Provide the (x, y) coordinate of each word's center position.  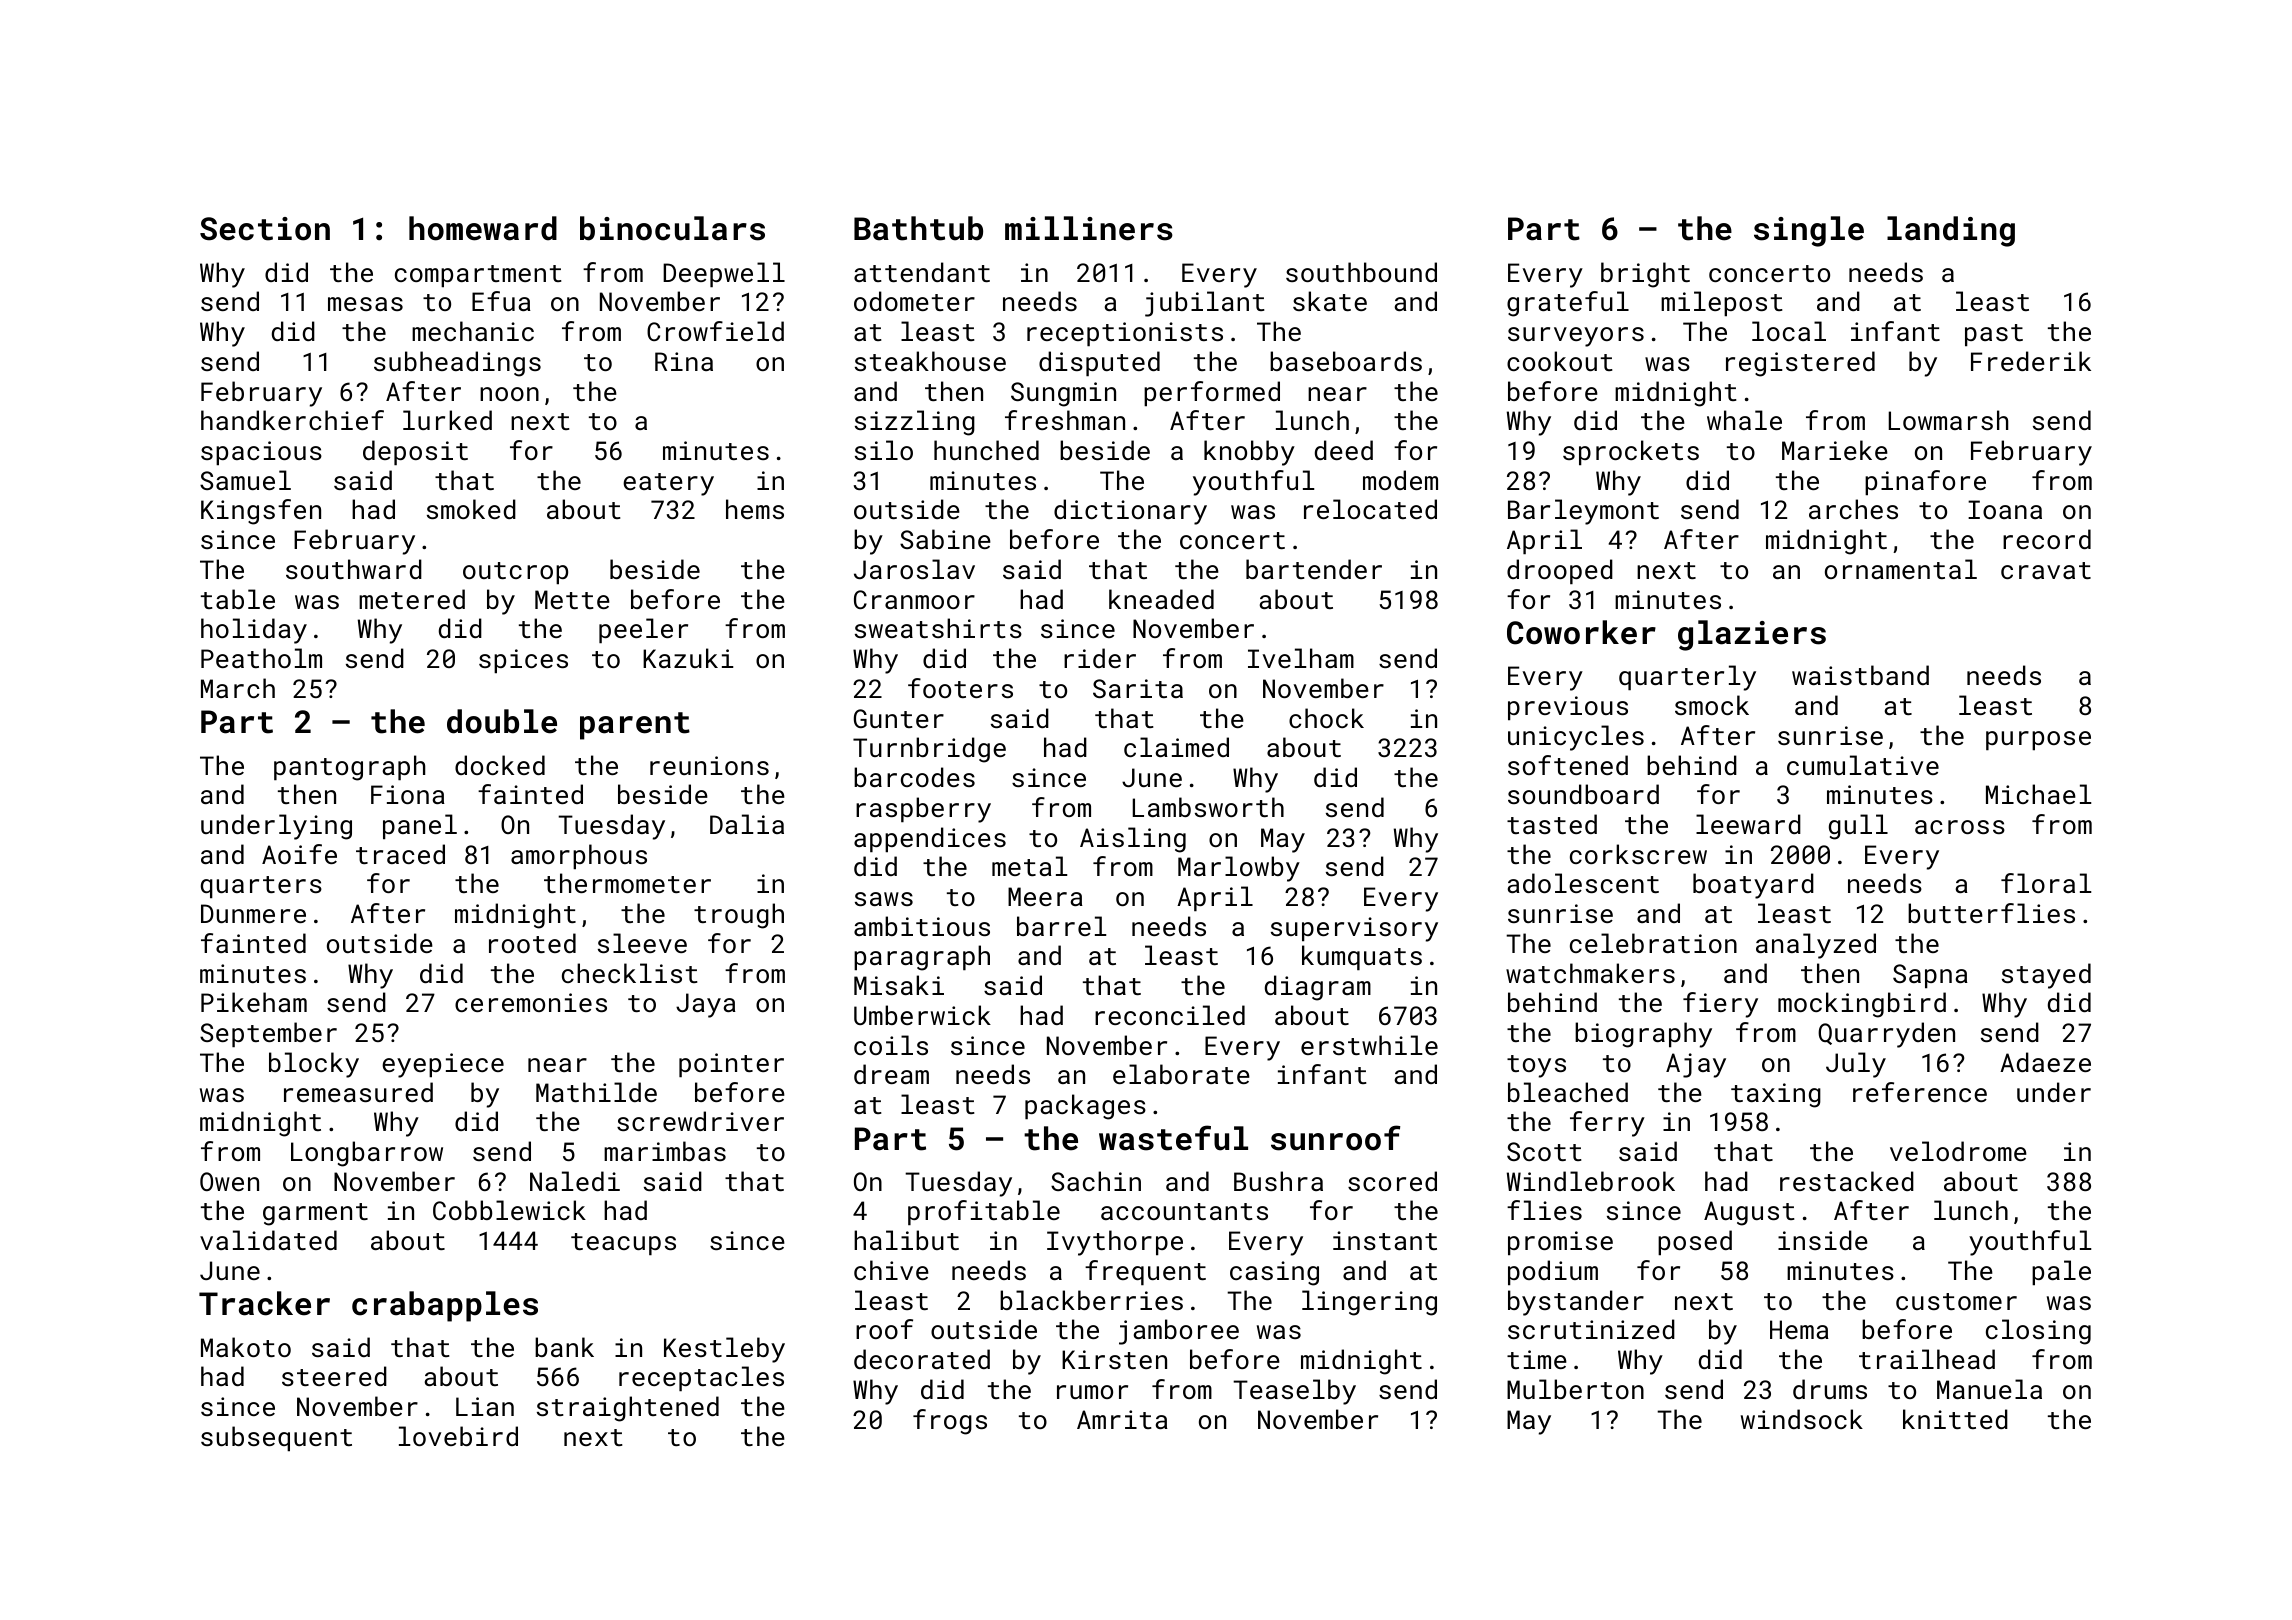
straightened (628, 1409)
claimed (1176, 747)
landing (1951, 231)
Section (265, 229)
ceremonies (531, 1002)
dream (891, 1074)
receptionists (1125, 334)
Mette (572, 599)
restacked (1847, 1181)
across (1960, 827)
